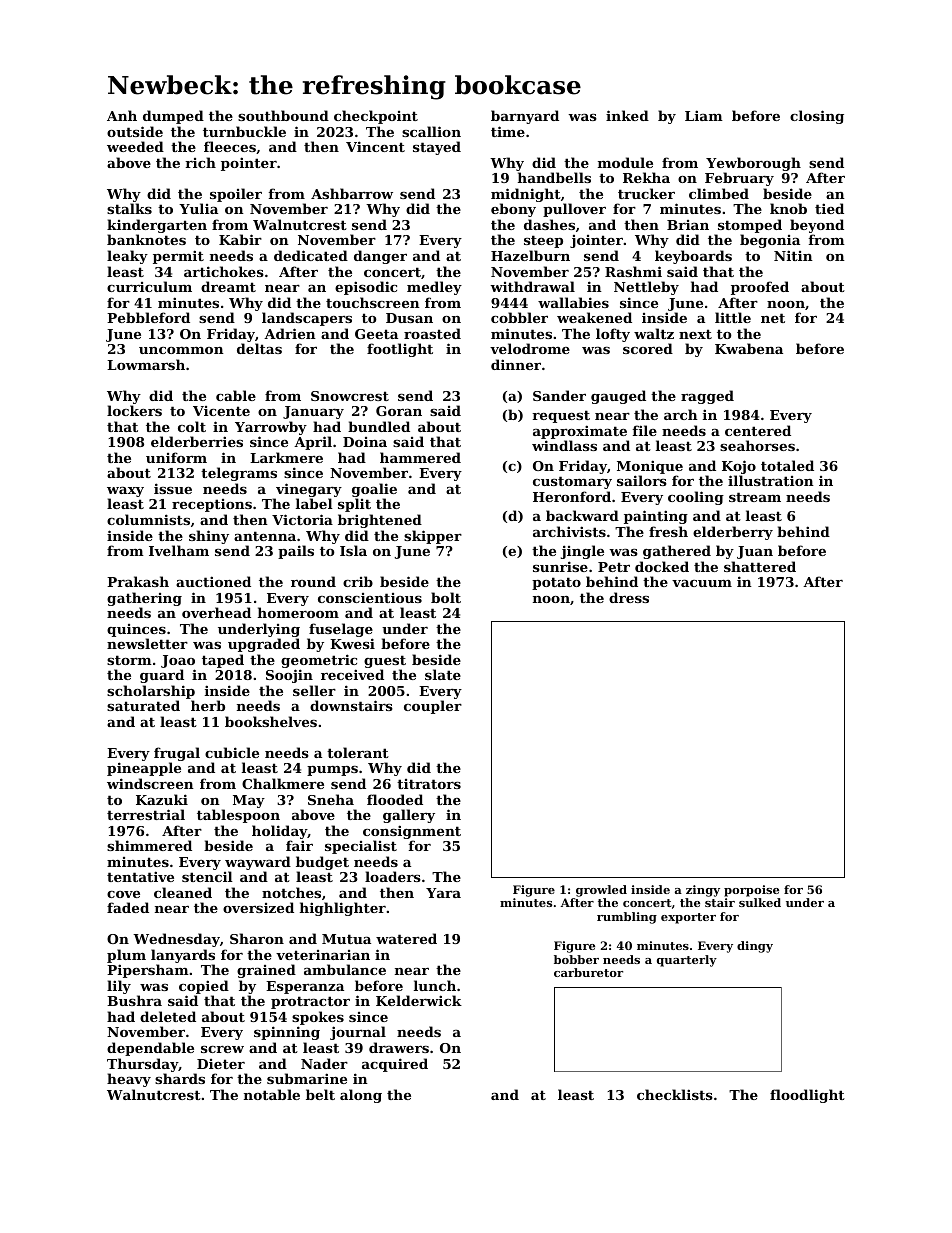 Image resolution: width=952 pixels, height=1233 pixels. Describe the element at coordinates (760, 566) in the document. I see `shattered` at that location.
